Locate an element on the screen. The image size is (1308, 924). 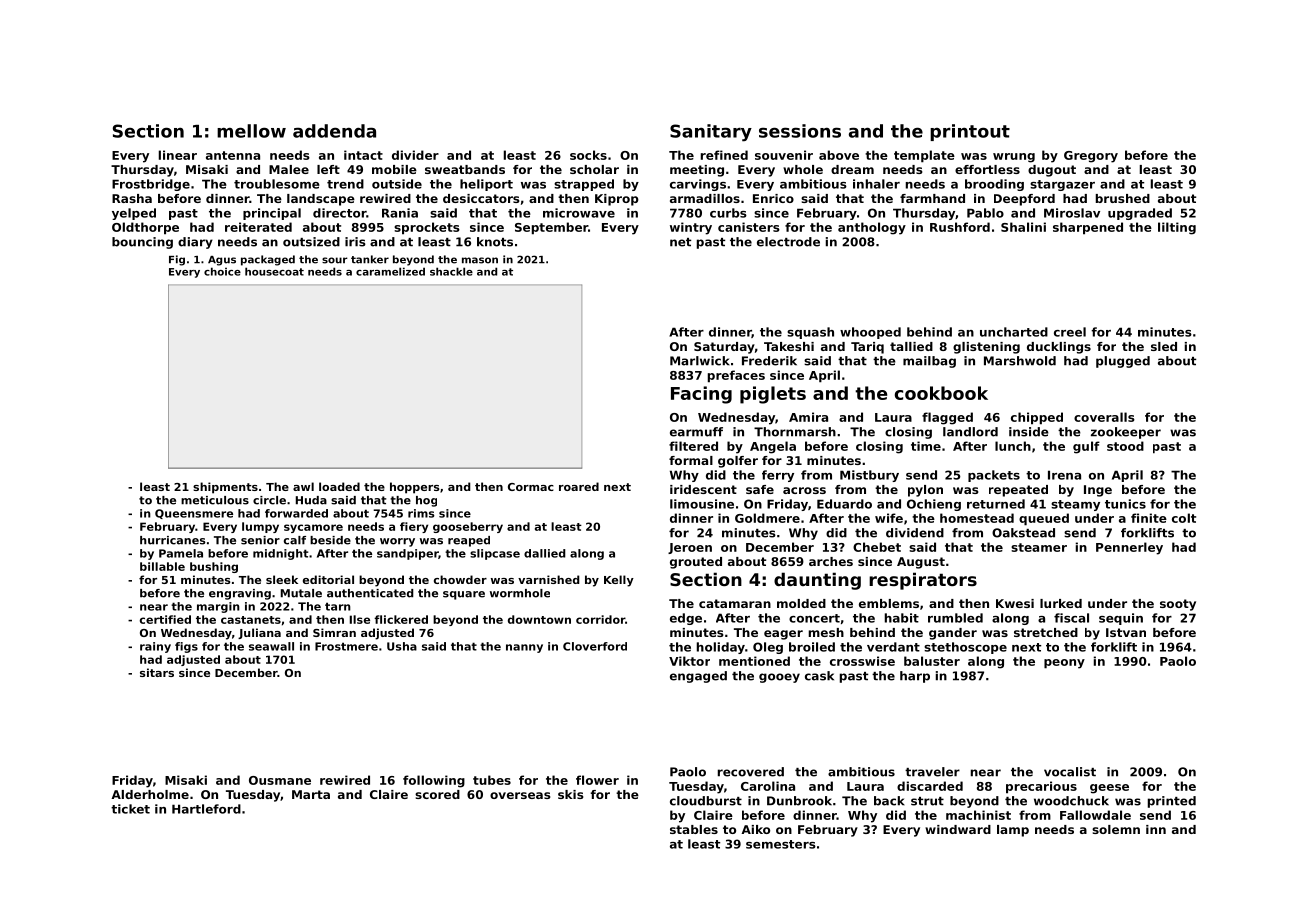
Frostbridge is located at coordinates (151, 185).
